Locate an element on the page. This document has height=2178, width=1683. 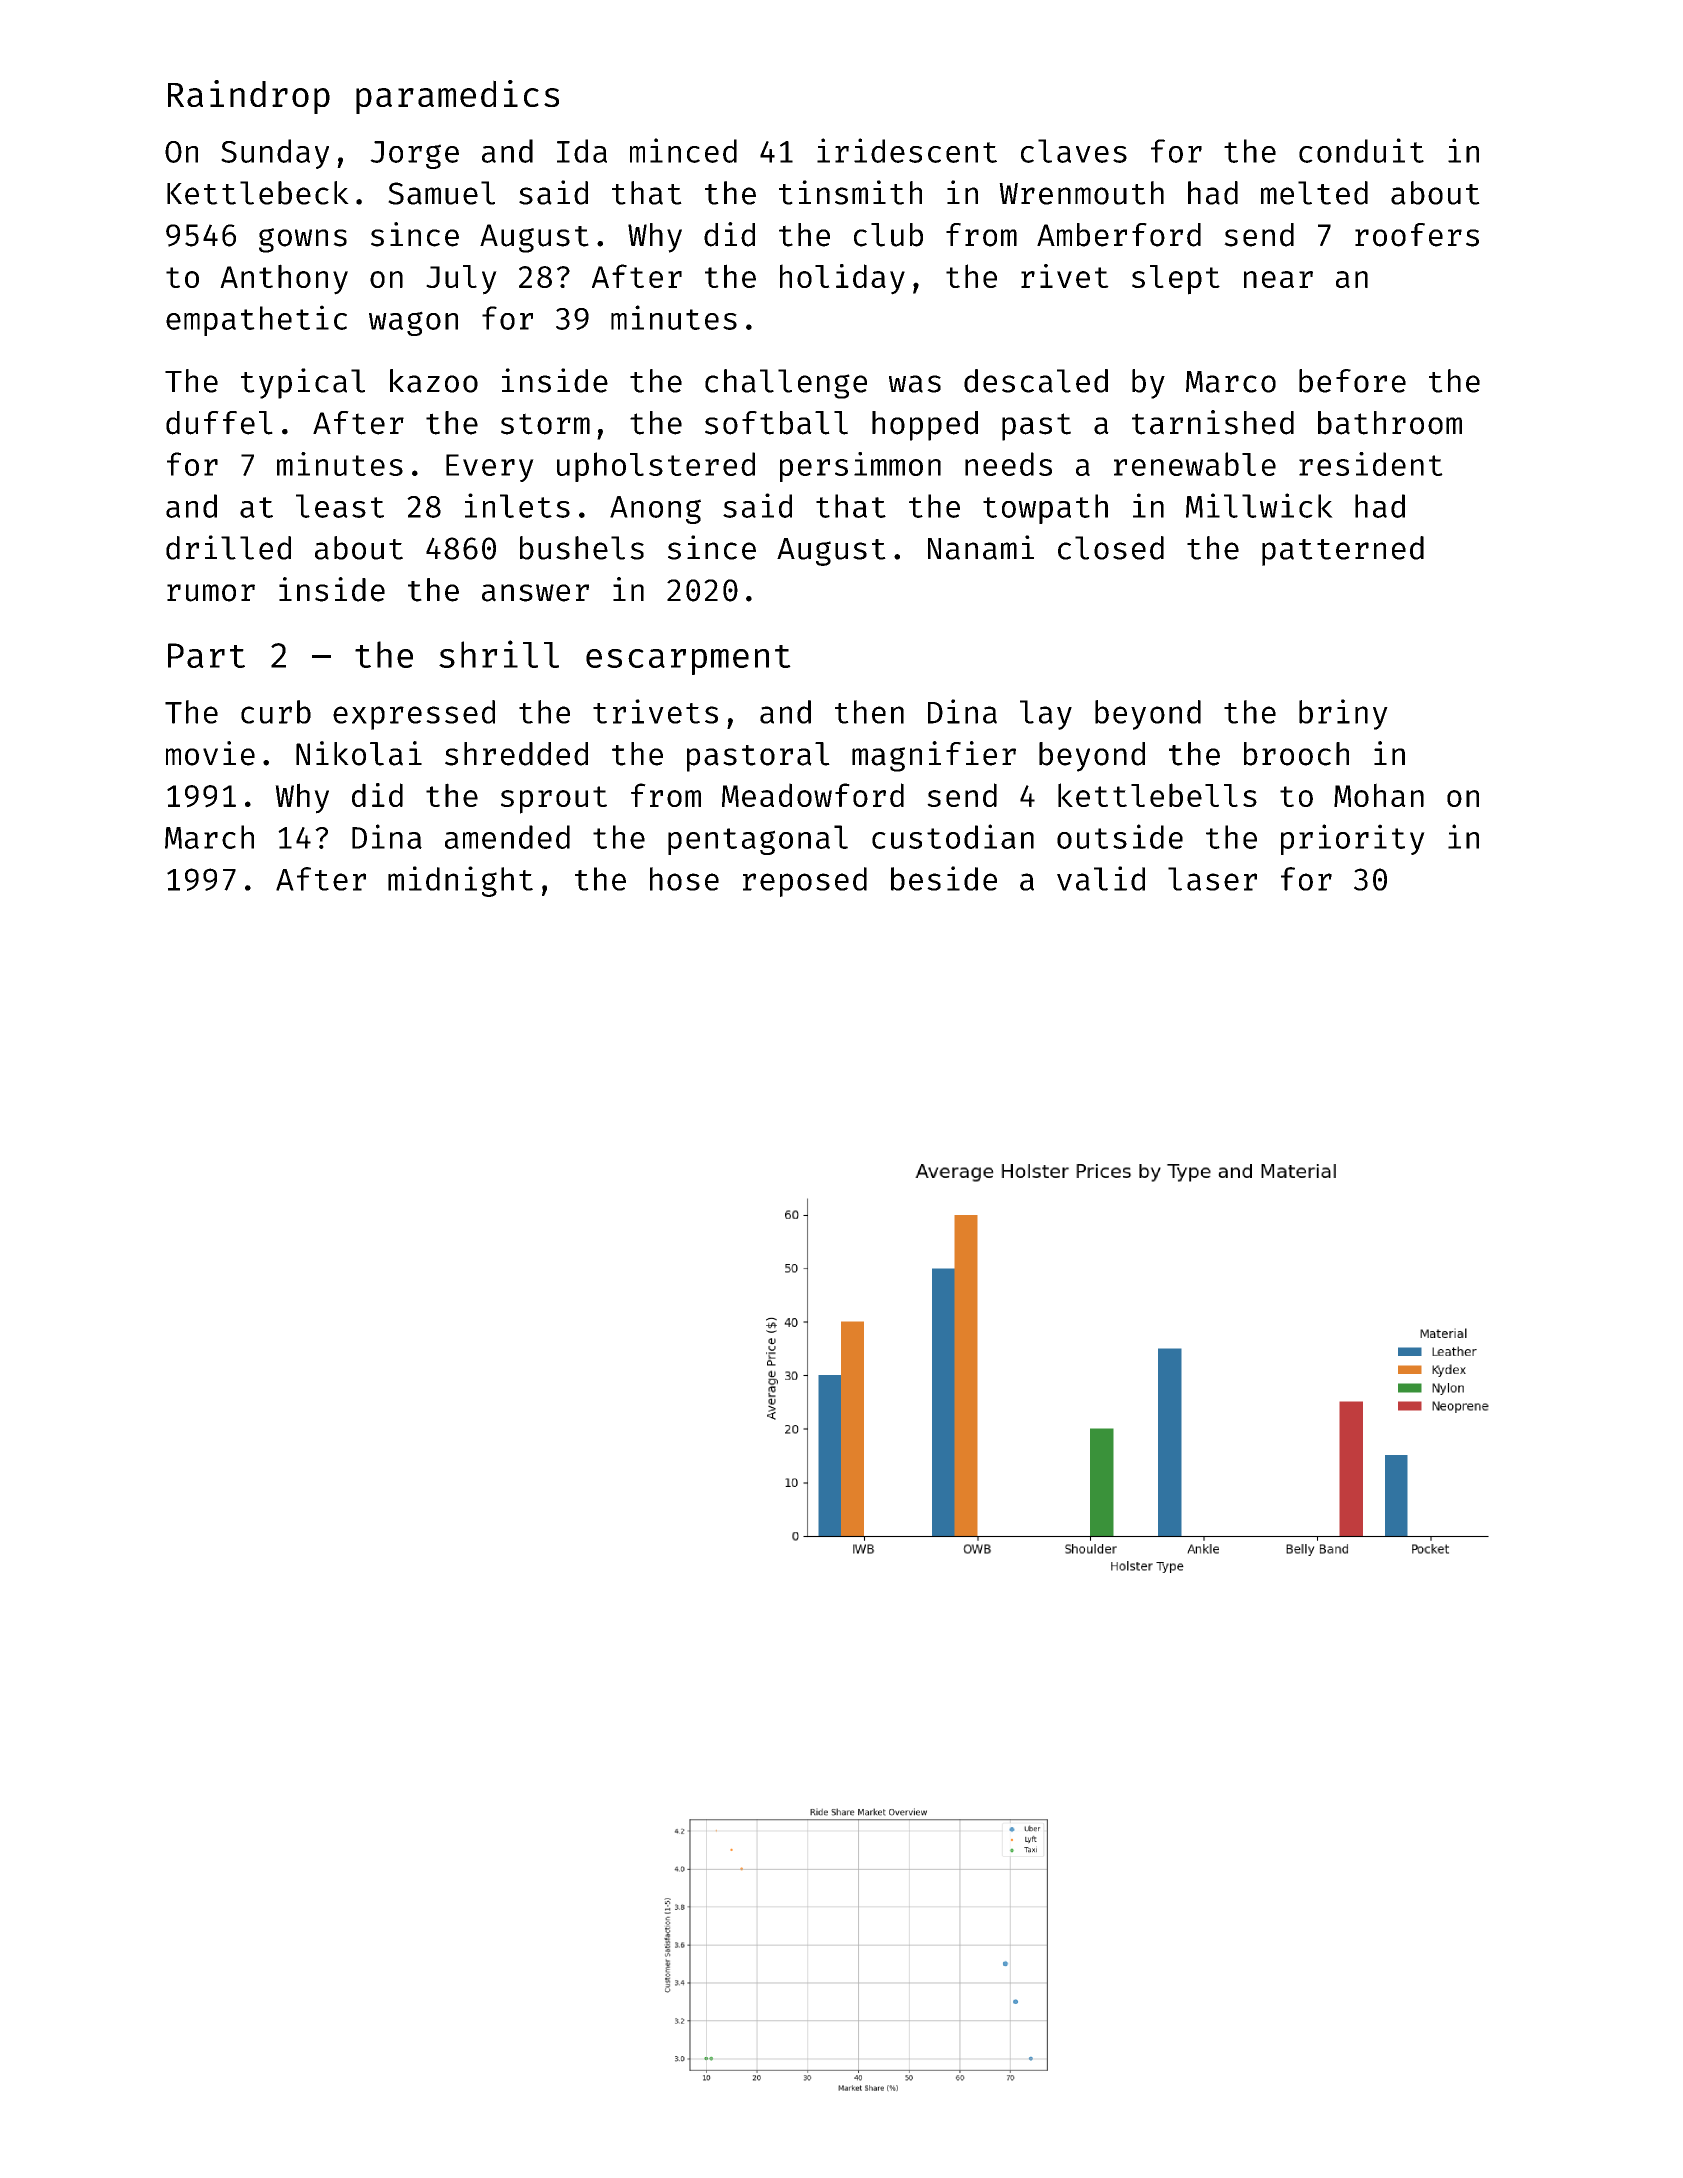
hopped is located at coordinates (925, 426).
